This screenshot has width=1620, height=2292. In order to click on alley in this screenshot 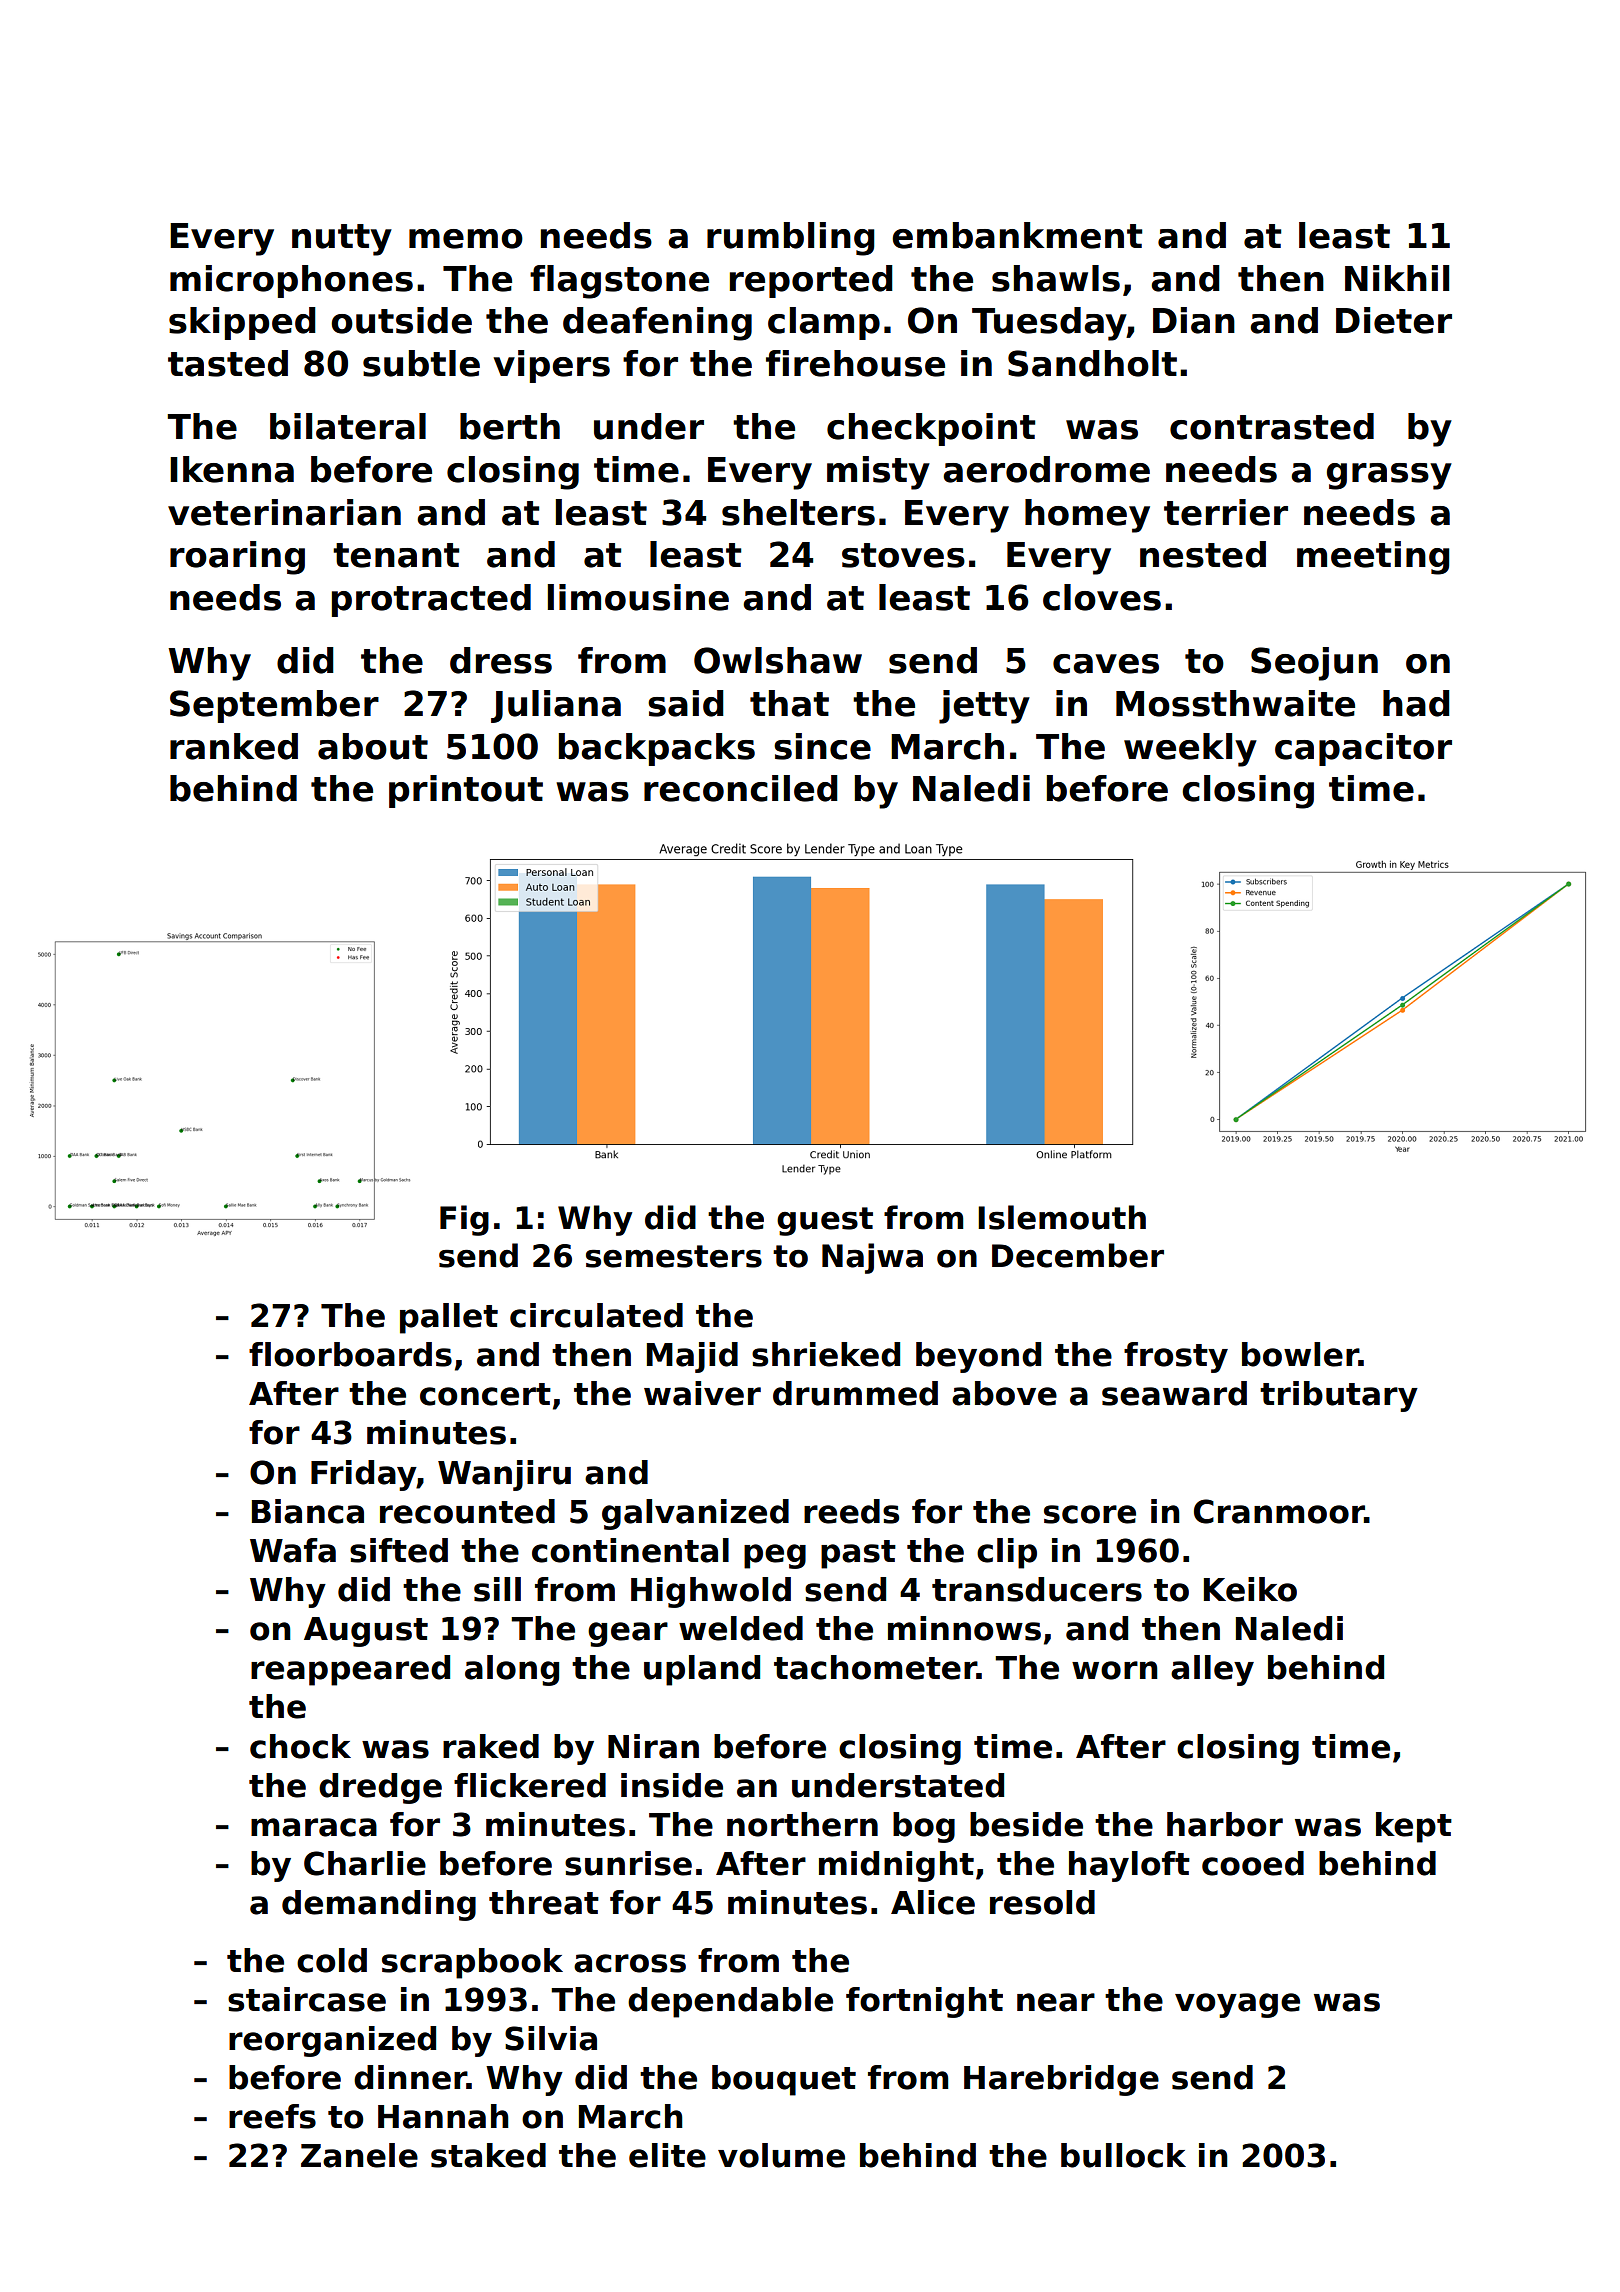, I will do `click(1212, 1670)`.
